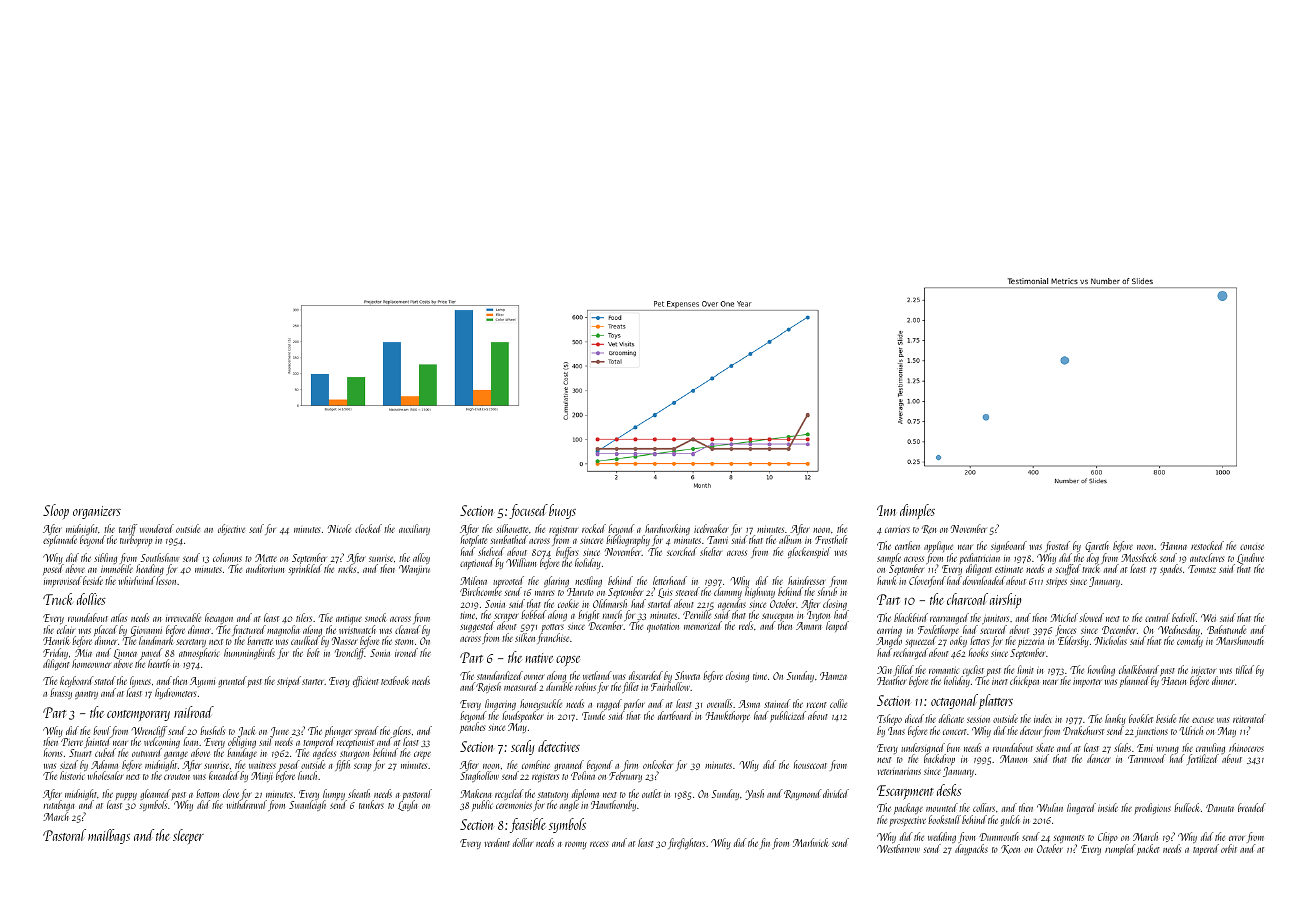 Image resolution: width=1308 pixels, height=924 pixels. I want to click on dimples, so click(917, 511).
